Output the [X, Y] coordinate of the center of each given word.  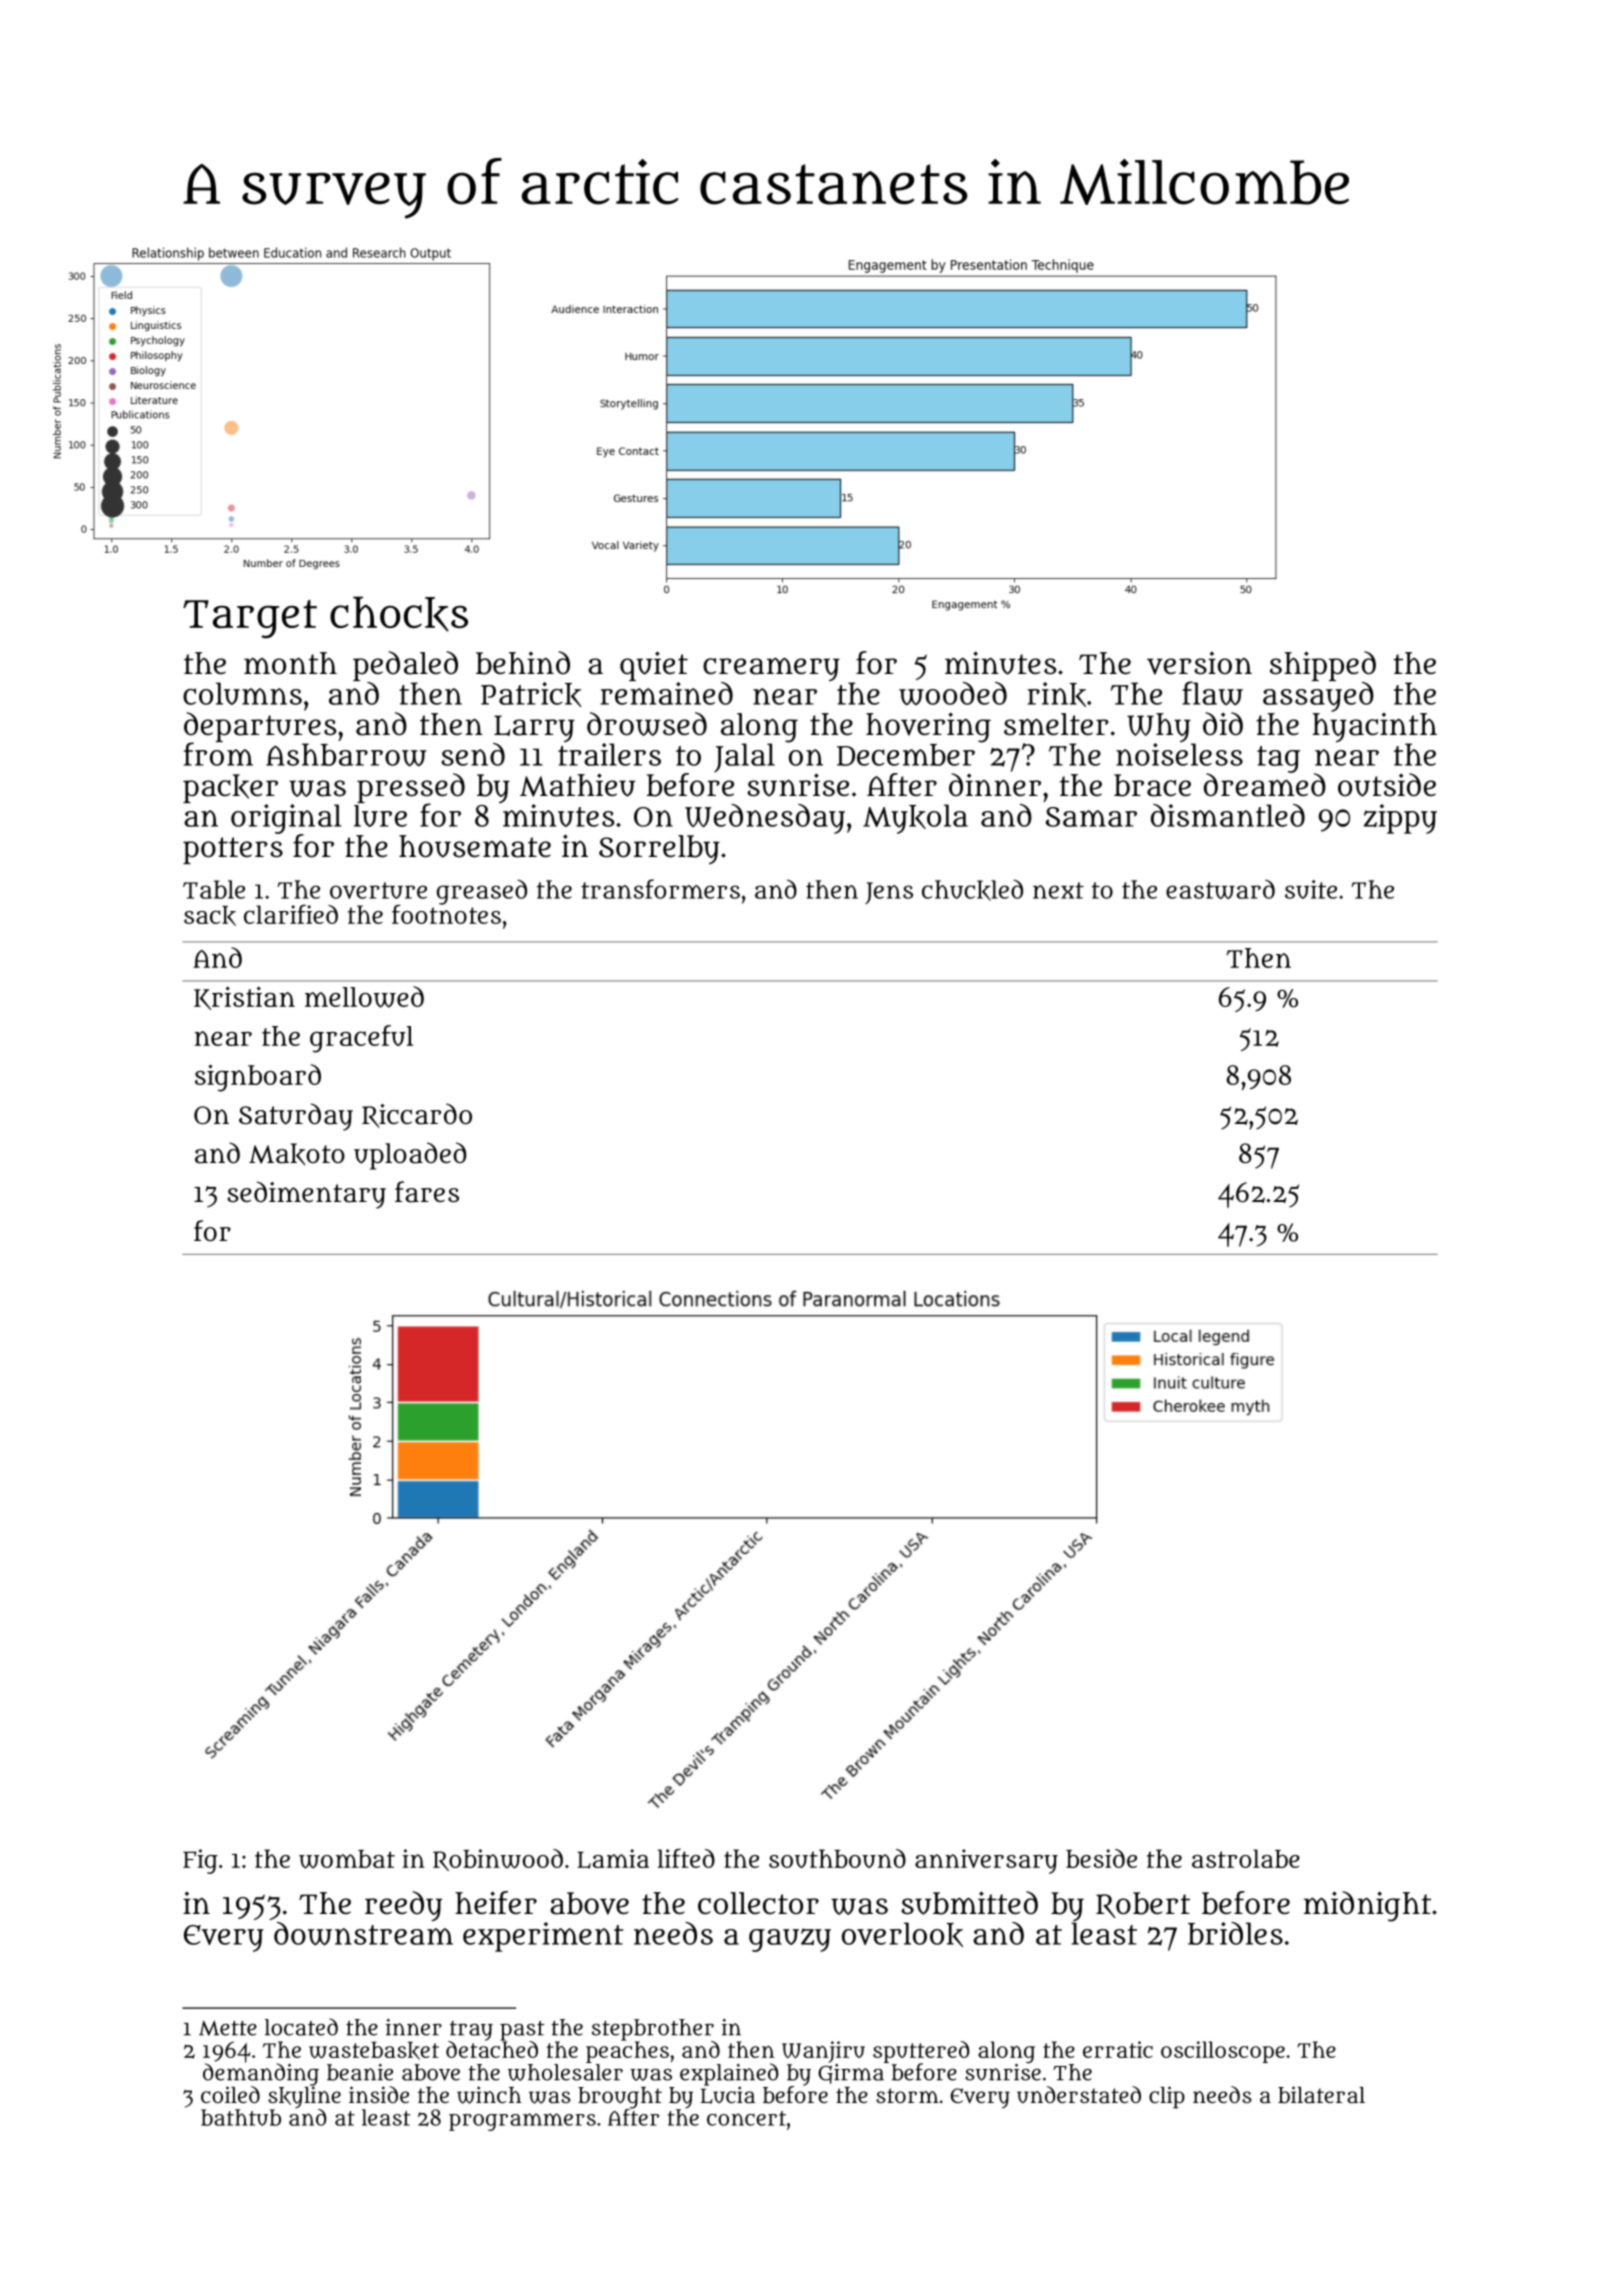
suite [1311, 889]
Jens [889, 893]
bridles [1235, 1933]
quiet [654, 666]
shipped [1323, 666]
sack [210, 916]
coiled [230, 2094]
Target [250, 619]
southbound [837, 1858]
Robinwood [498, 1860]
